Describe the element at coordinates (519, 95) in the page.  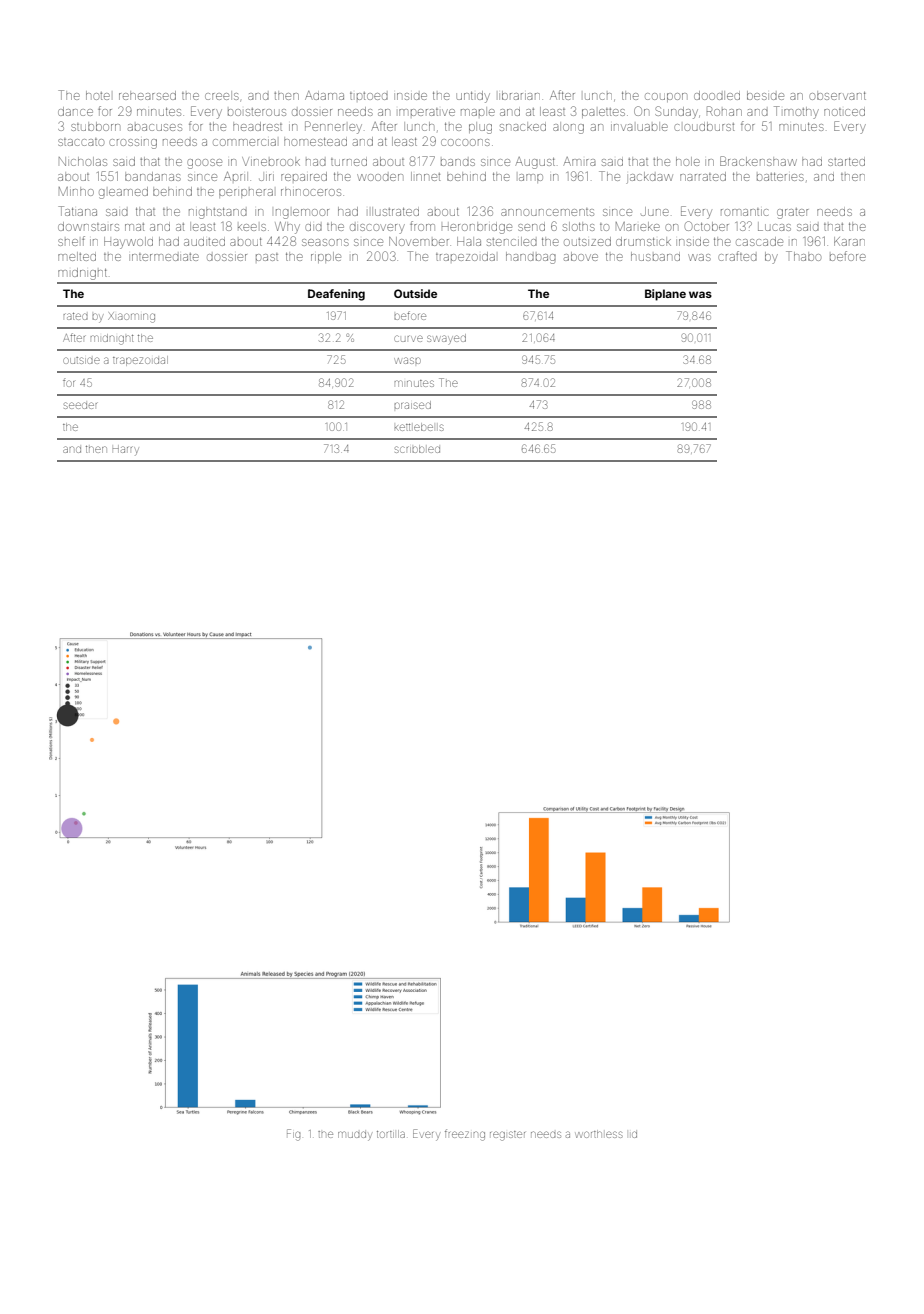
I see `librarian` at that location.
